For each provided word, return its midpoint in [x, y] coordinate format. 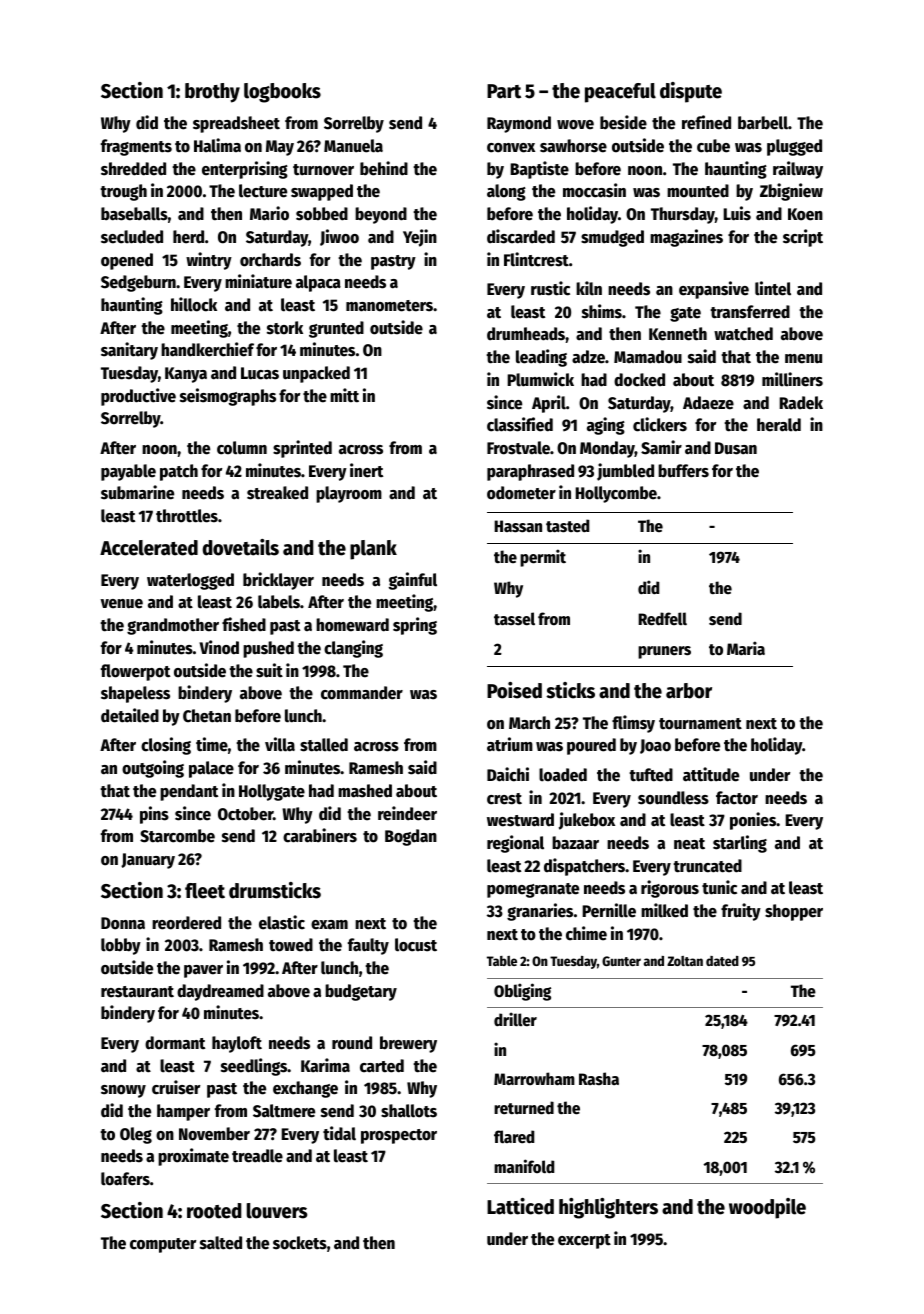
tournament [700, 724]
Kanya [186, 375]
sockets [300, 1243]
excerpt [584, 1241]
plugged [794, 147]
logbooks [282, 93]
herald [779, 425]
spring [415, 626]
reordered [186, 923]
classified [520, 424]
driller [515, 1019]
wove [575, 125]
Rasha [599, 1079]
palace [211, 769]
